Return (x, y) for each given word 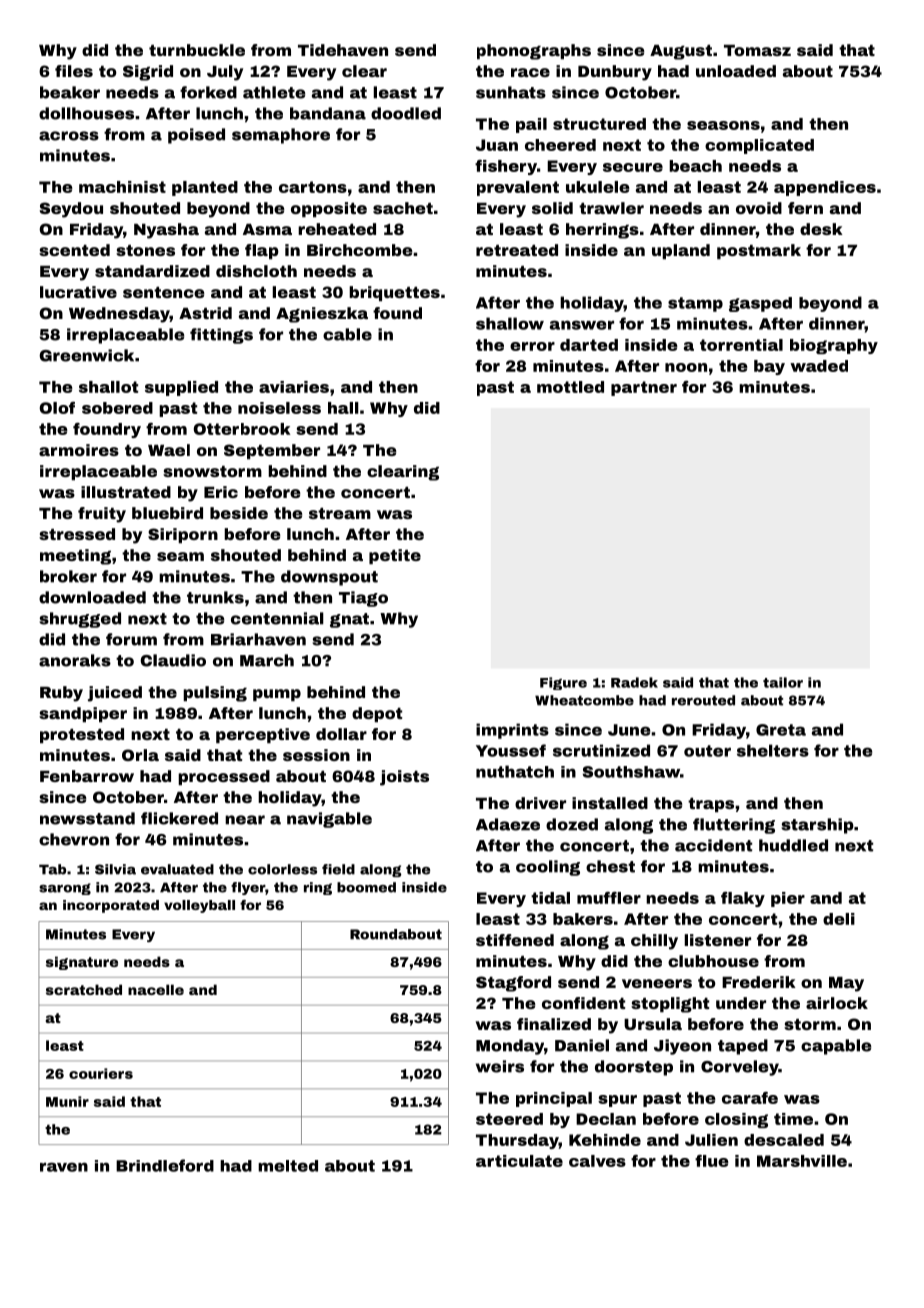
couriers (101, 1073)
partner (644, 388)
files (74, 71)
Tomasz (757, 50)
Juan (497, 145)
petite (395, 556)
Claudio (173, 660)
